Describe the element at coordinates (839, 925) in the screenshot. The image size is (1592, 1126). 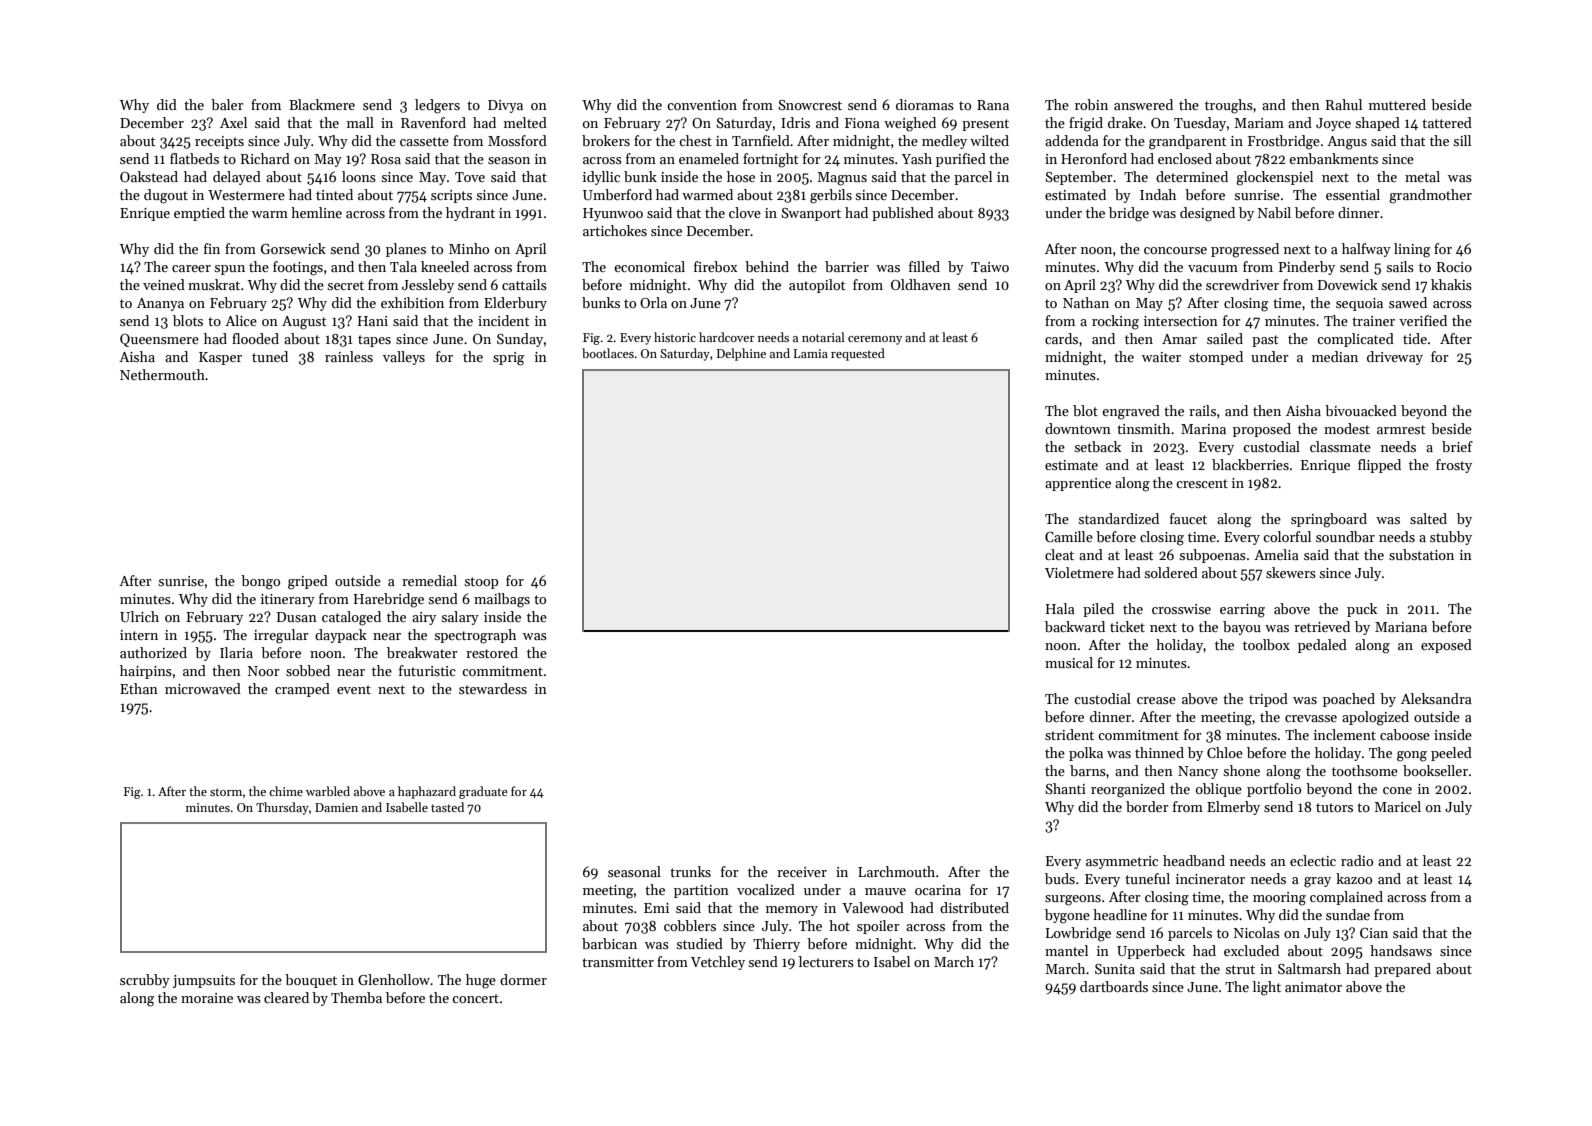
I see `hot` at that location.
